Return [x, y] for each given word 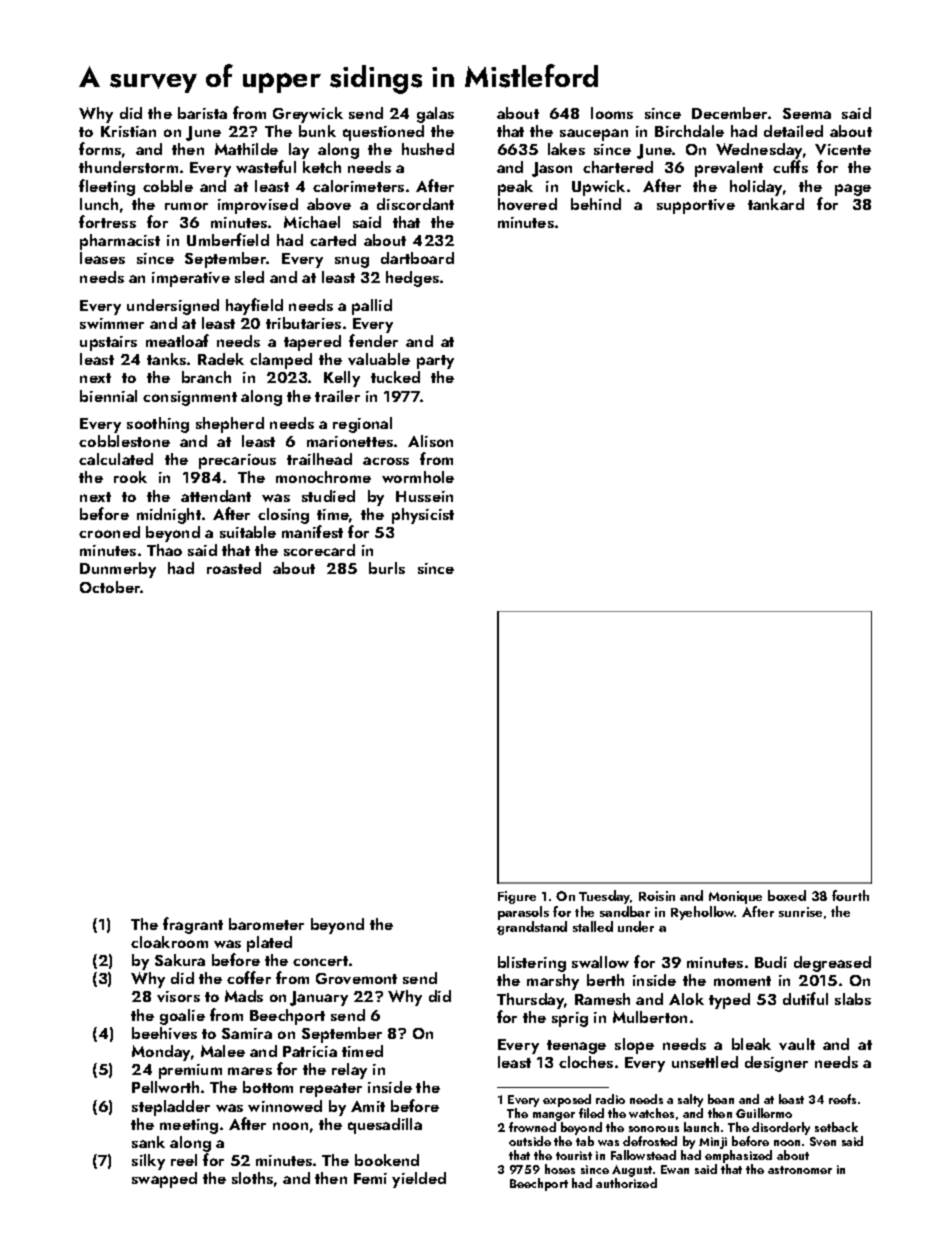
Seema [807, 113]
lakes [566, 149]
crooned [109, 532]
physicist [423, 516]
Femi [370, 1178]
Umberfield [228, 239]
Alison [430, 441]
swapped [164, 1180]
